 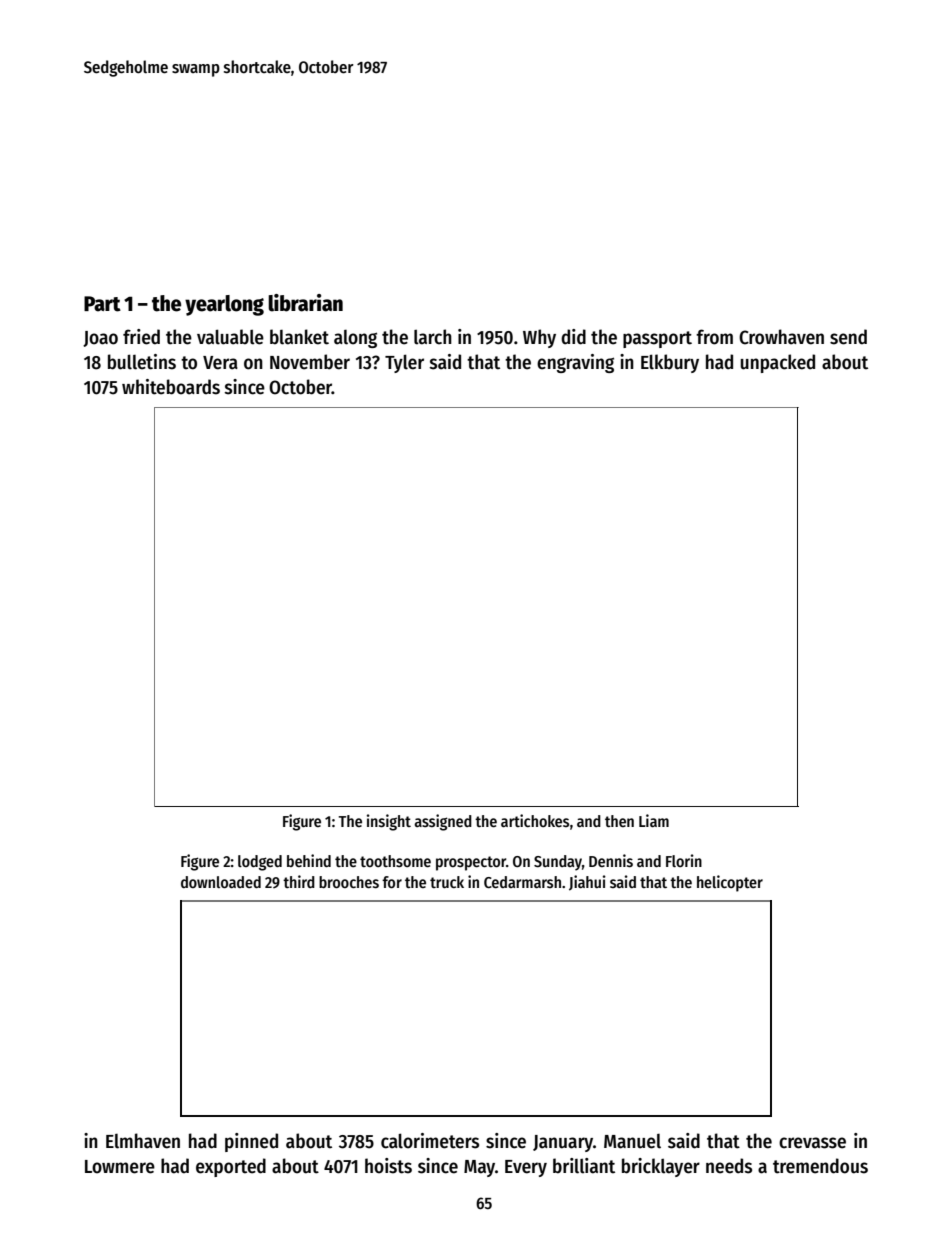 What do you see at coordinates (778, 363) in the image?
I see `unpacked` at bounding box center [778, 363].
